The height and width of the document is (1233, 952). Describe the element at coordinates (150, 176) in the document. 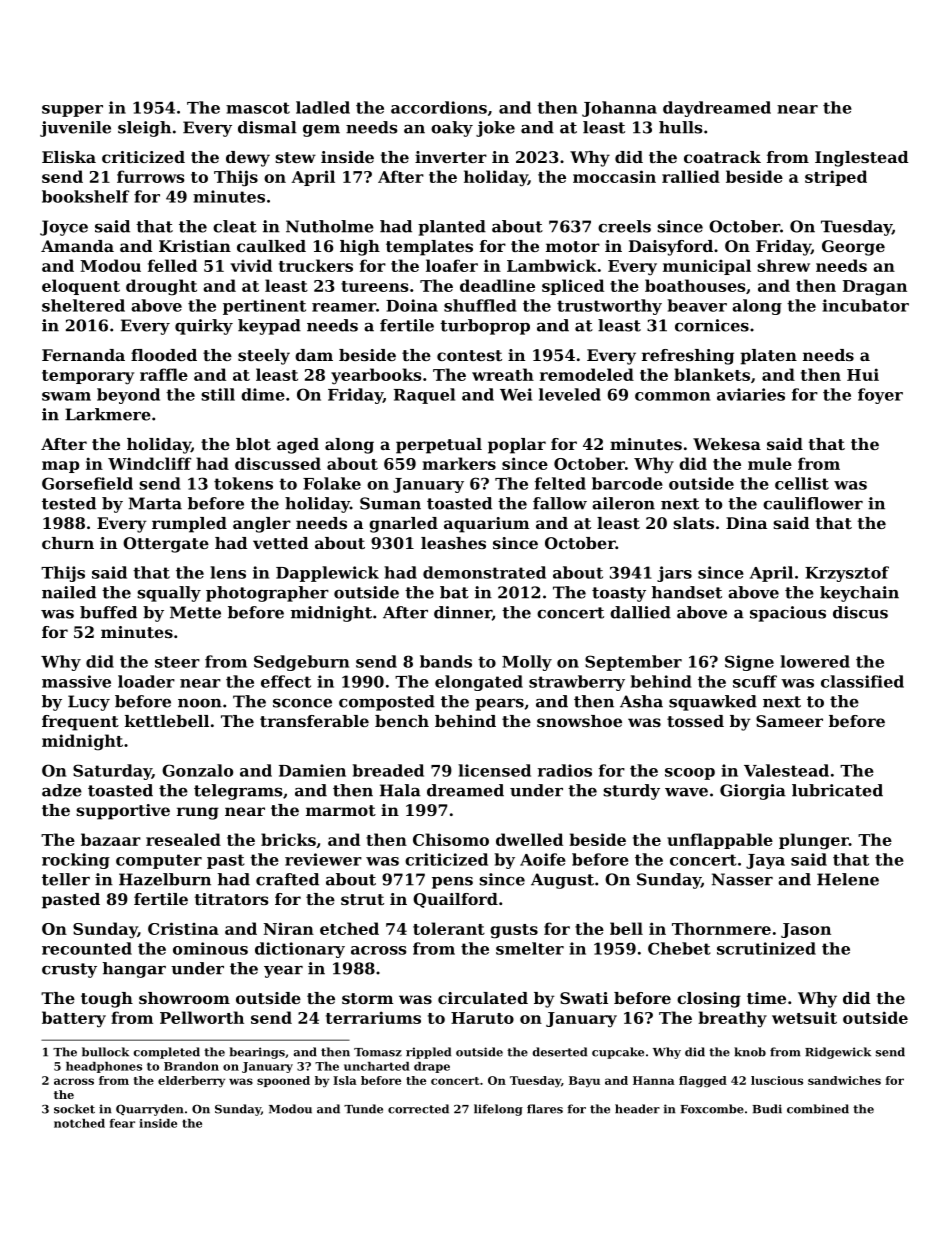

I see `furrows` at that location.
